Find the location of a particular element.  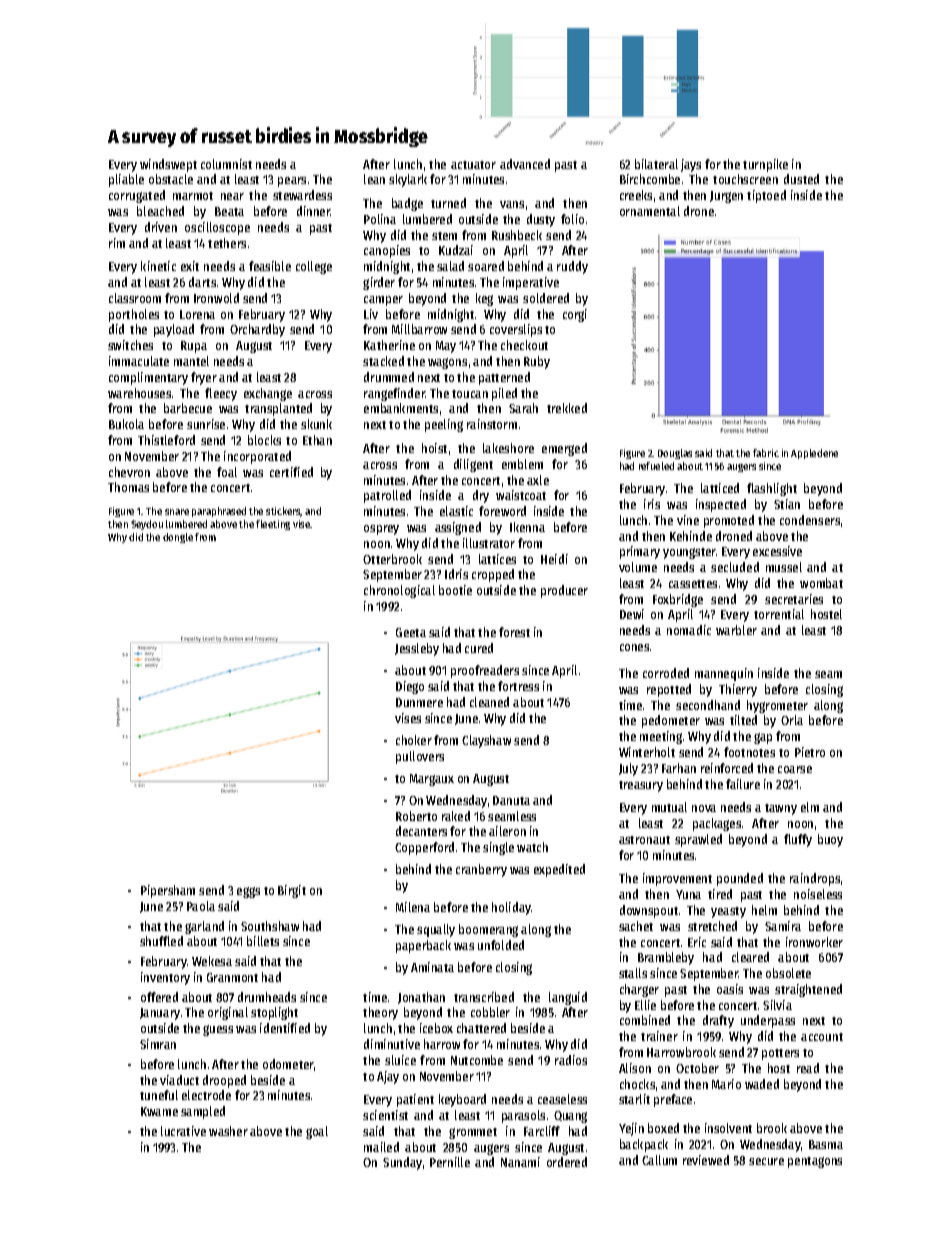

fleecy is located at coordinates (221, 394).
